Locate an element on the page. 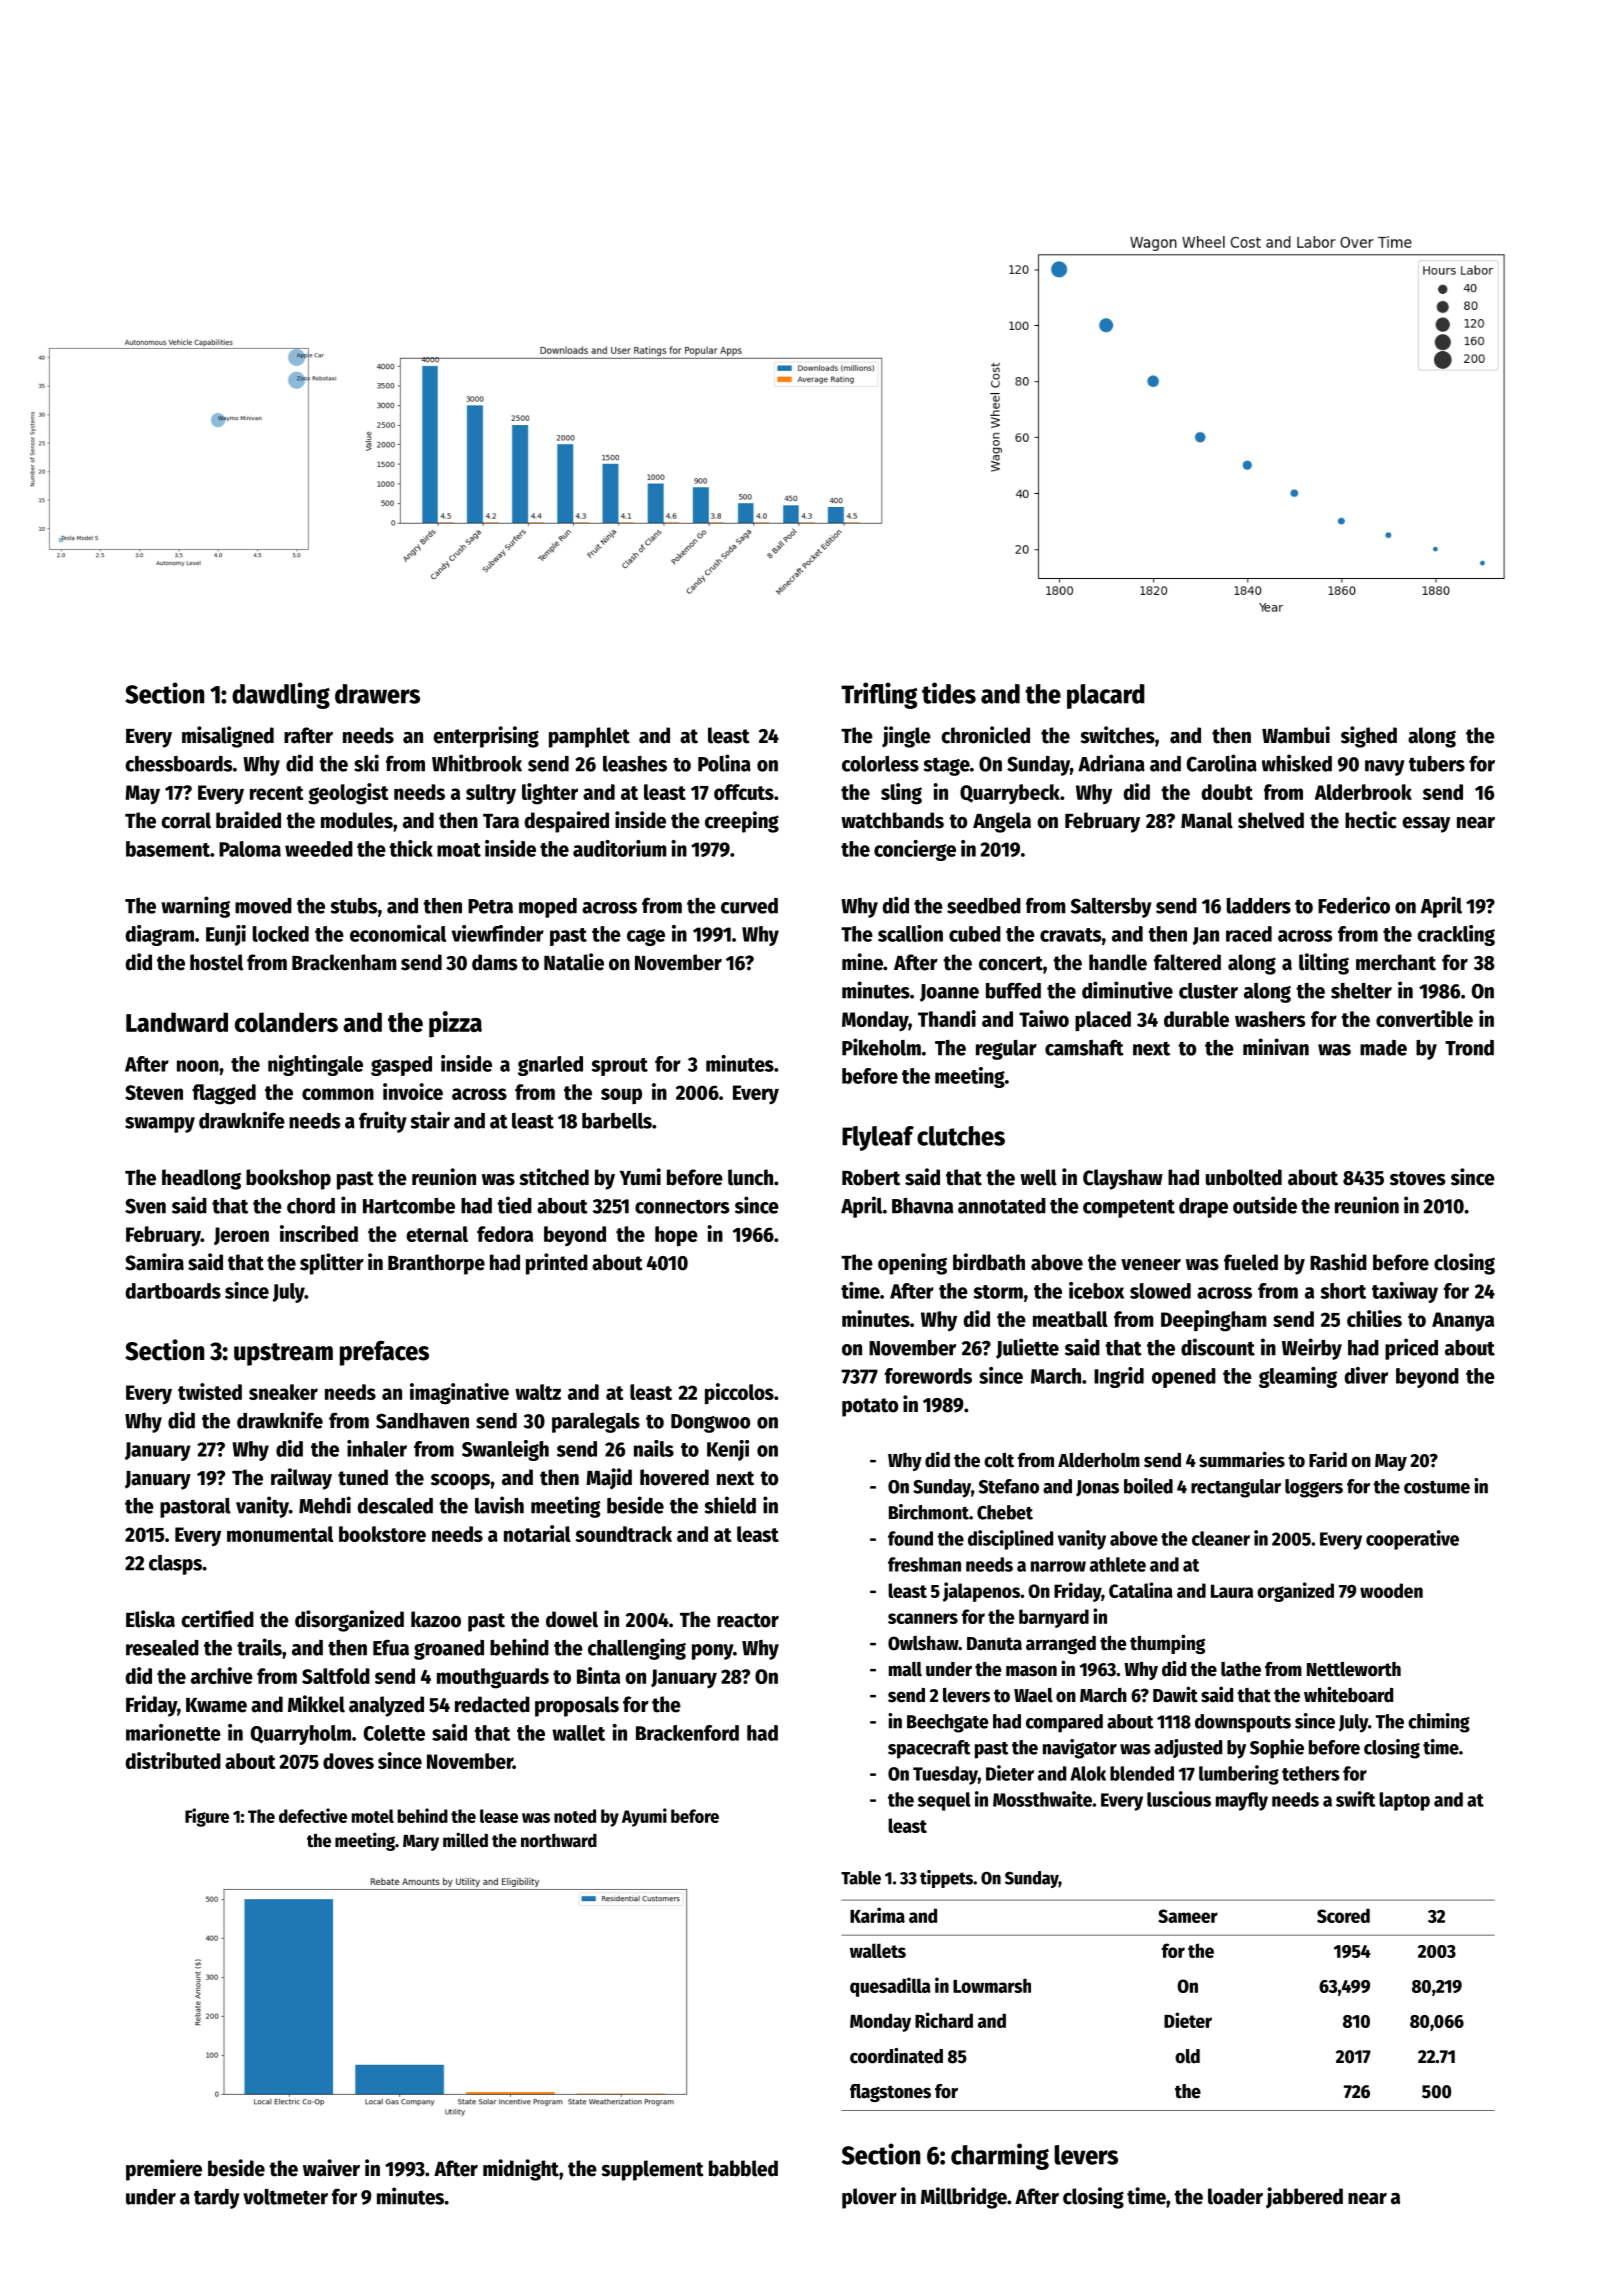  Brackenford is located at coordinates (687, 1733).
